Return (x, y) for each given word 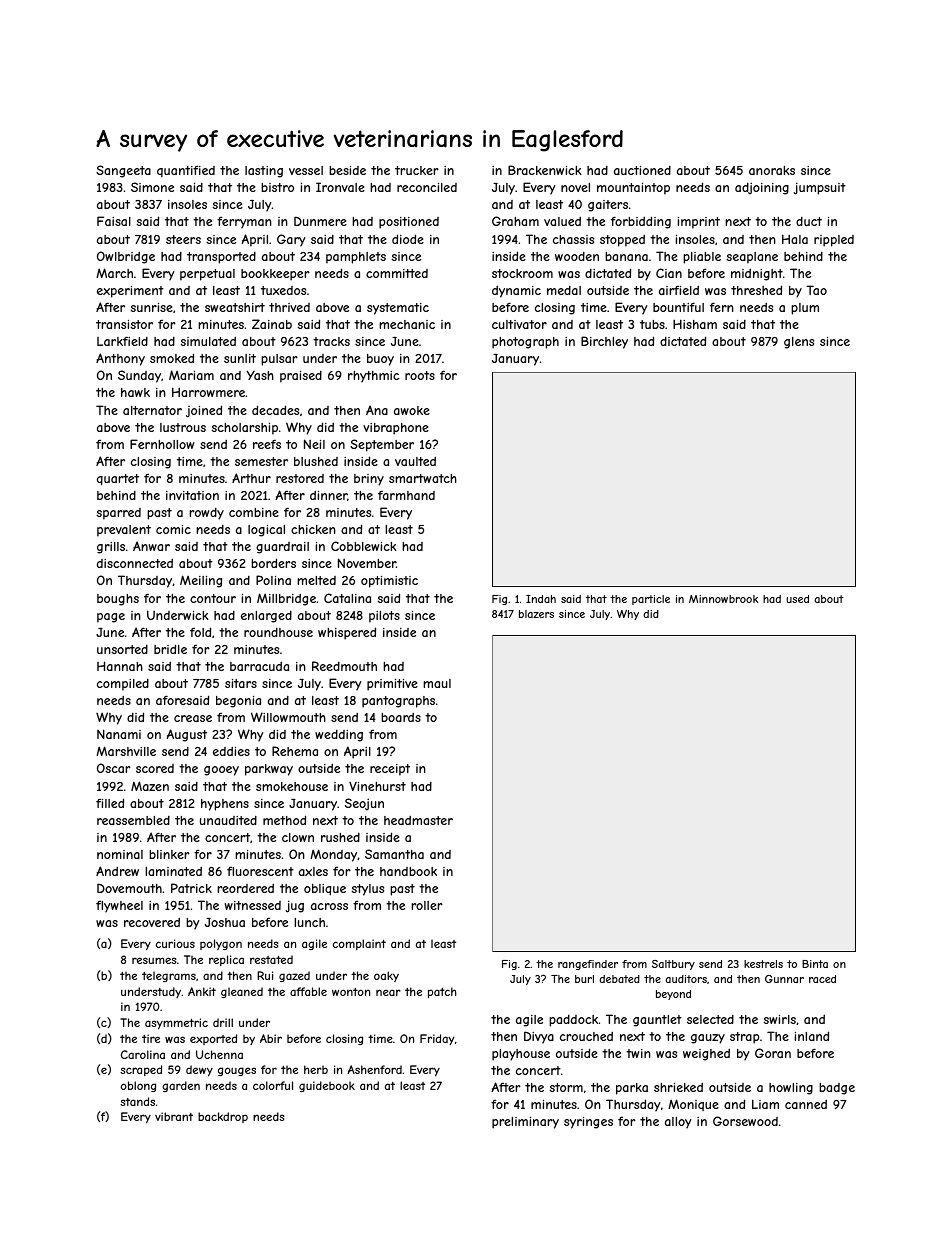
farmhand (406, 495)
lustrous (183, 427)
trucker (417, 170)
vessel (306, 170)
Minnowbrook (723, 599)
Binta (815, 964)
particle (651, 600)
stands (137, 1101)
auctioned (642, 170)
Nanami (119, 734)
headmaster (418, 820)
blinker (169, 854)
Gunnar (784, 979)
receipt (390, 770)
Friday (437, 1039)
